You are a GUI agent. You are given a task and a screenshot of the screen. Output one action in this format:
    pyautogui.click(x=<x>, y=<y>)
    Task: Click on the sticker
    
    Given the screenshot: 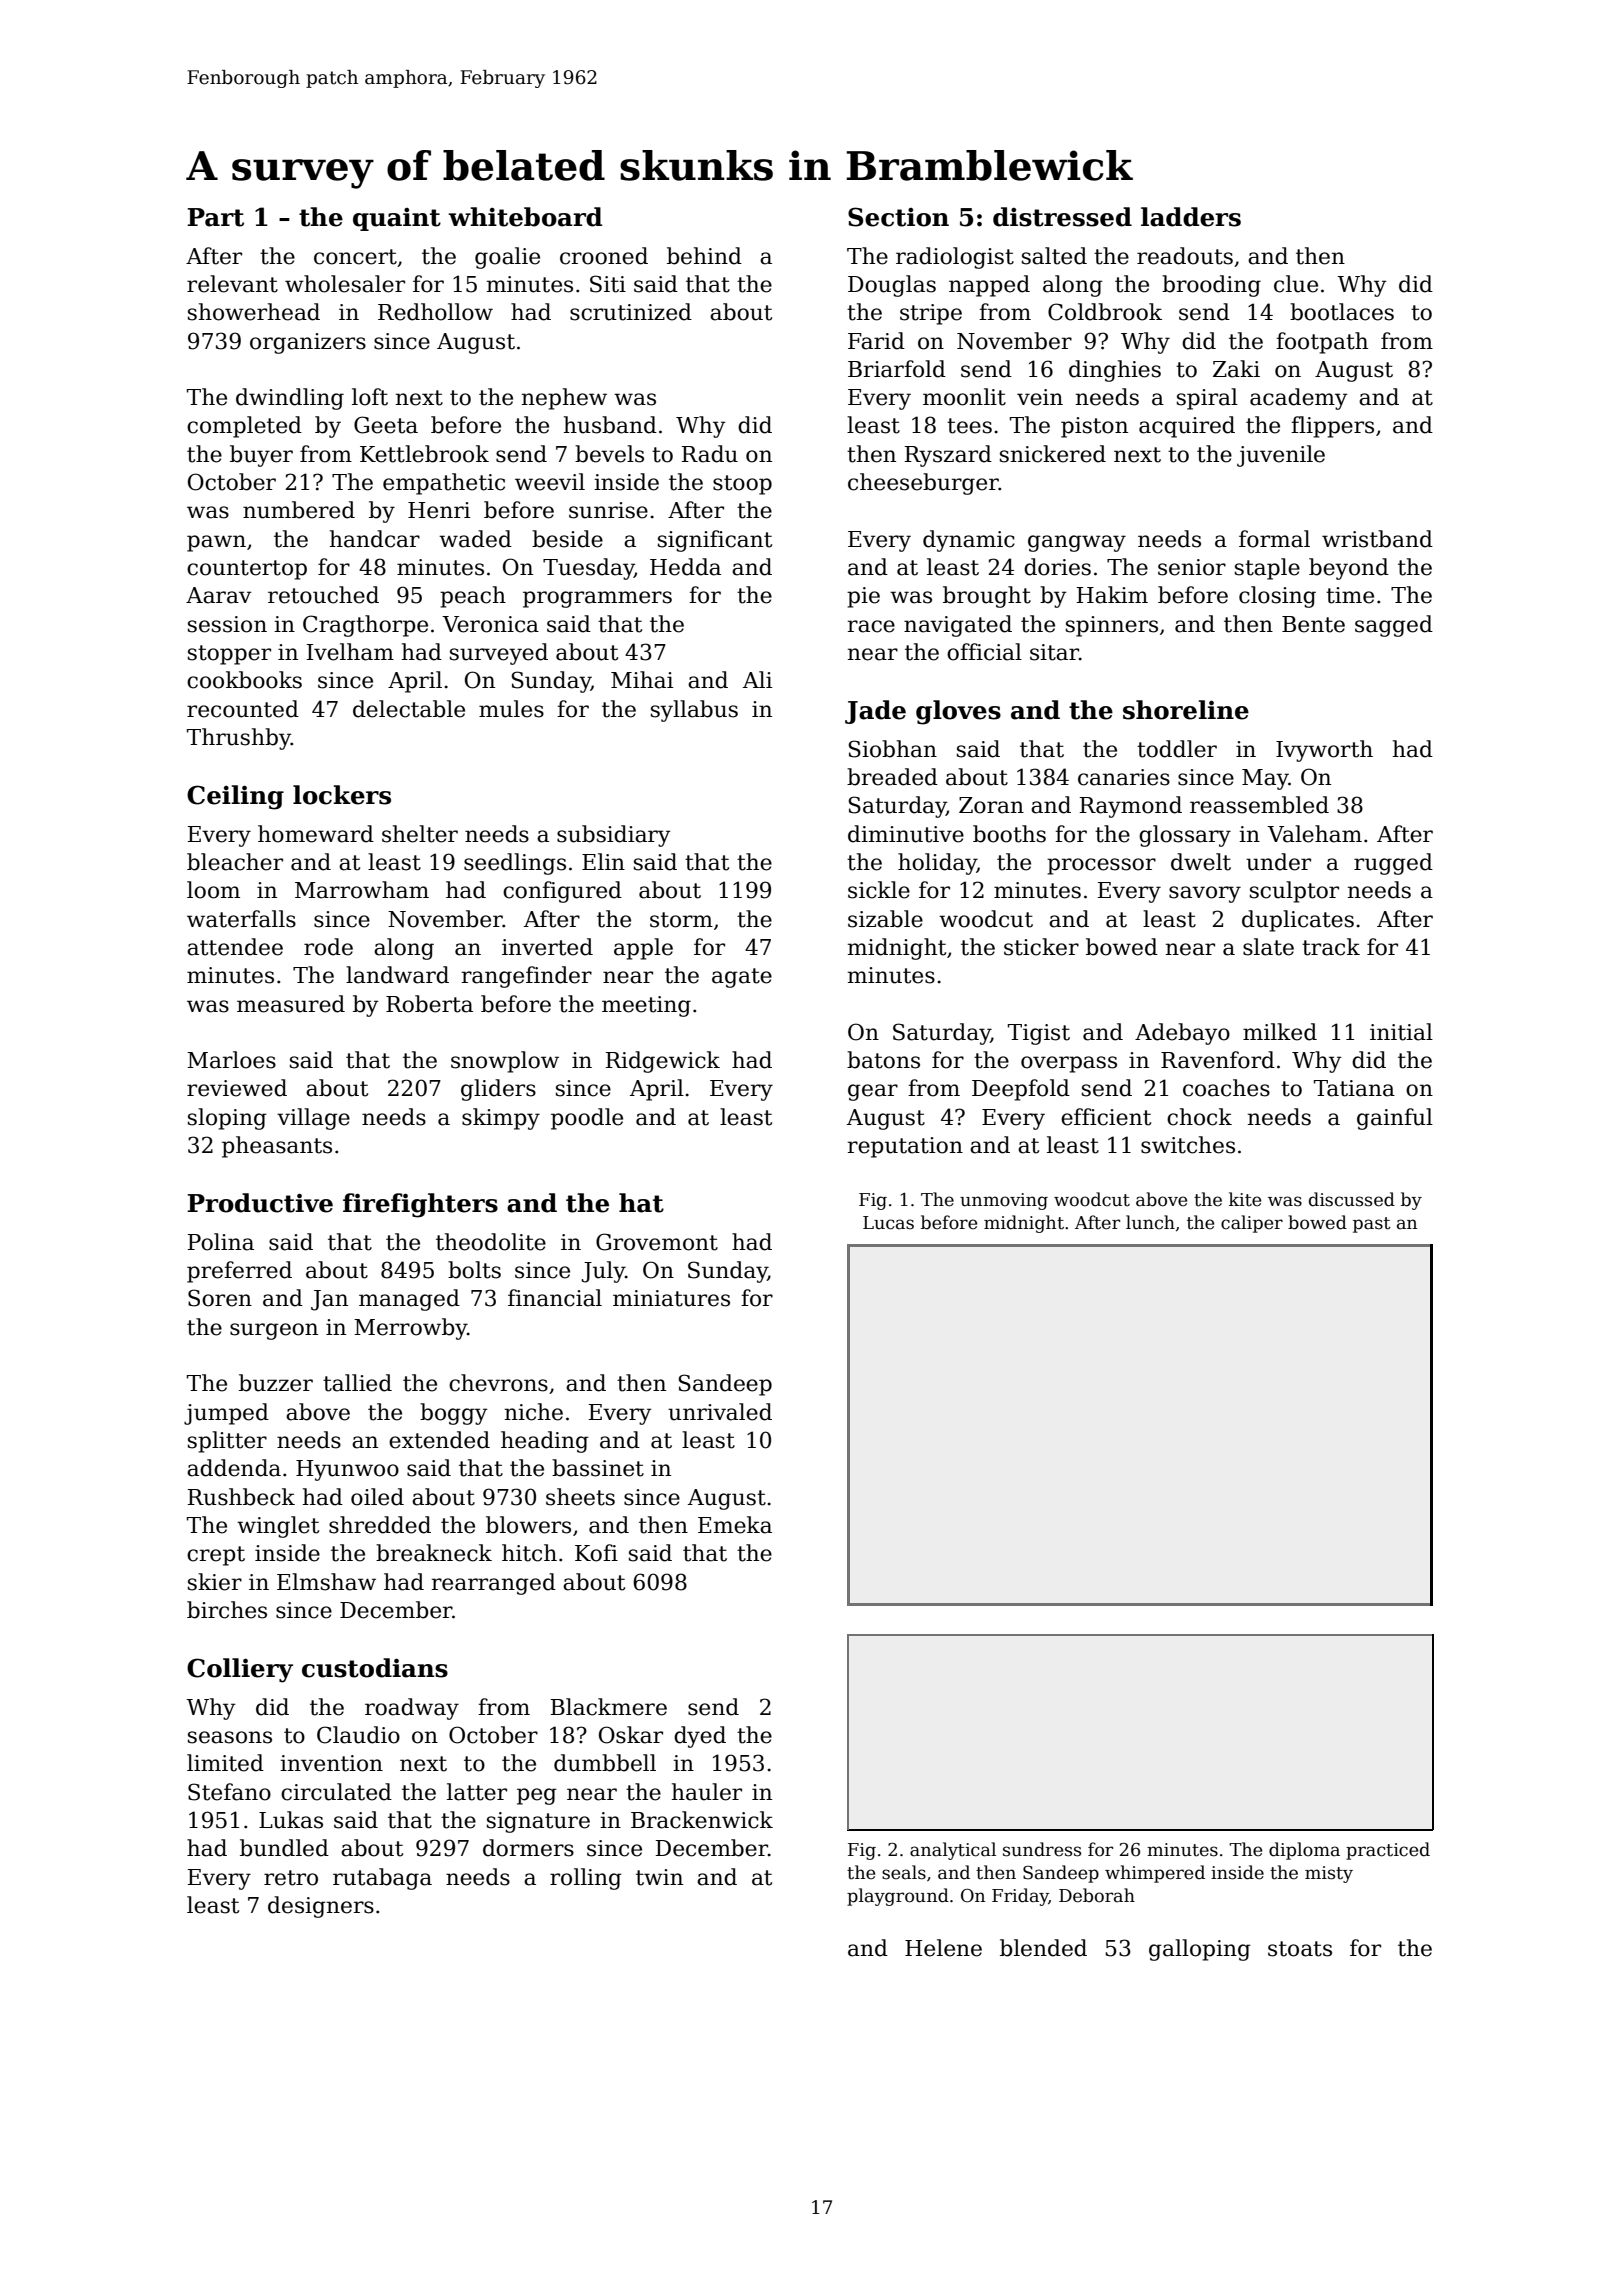 What is the action you would take?
    pyautogui.click(x=1041, y=947)
